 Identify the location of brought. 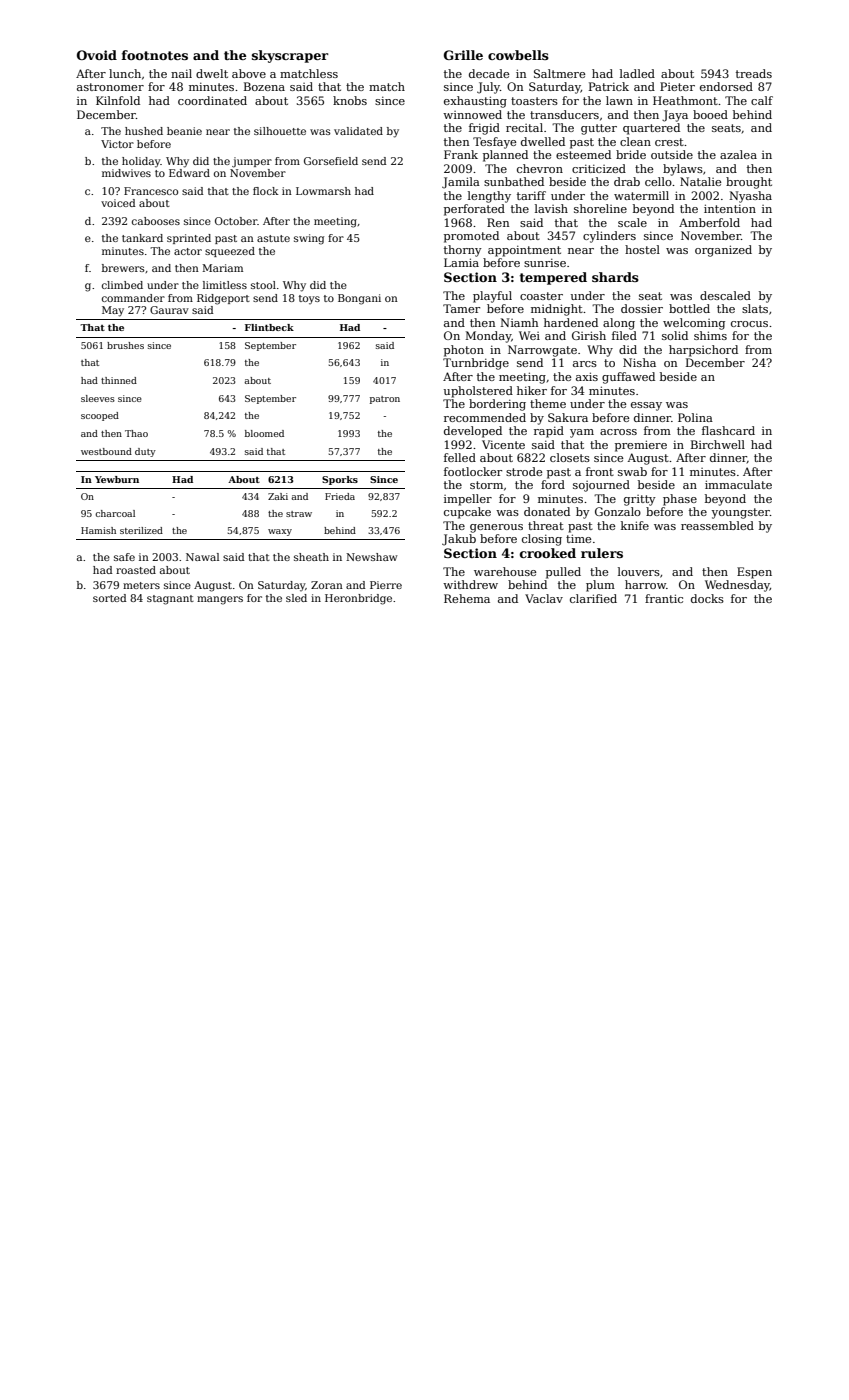
(749, 183).
